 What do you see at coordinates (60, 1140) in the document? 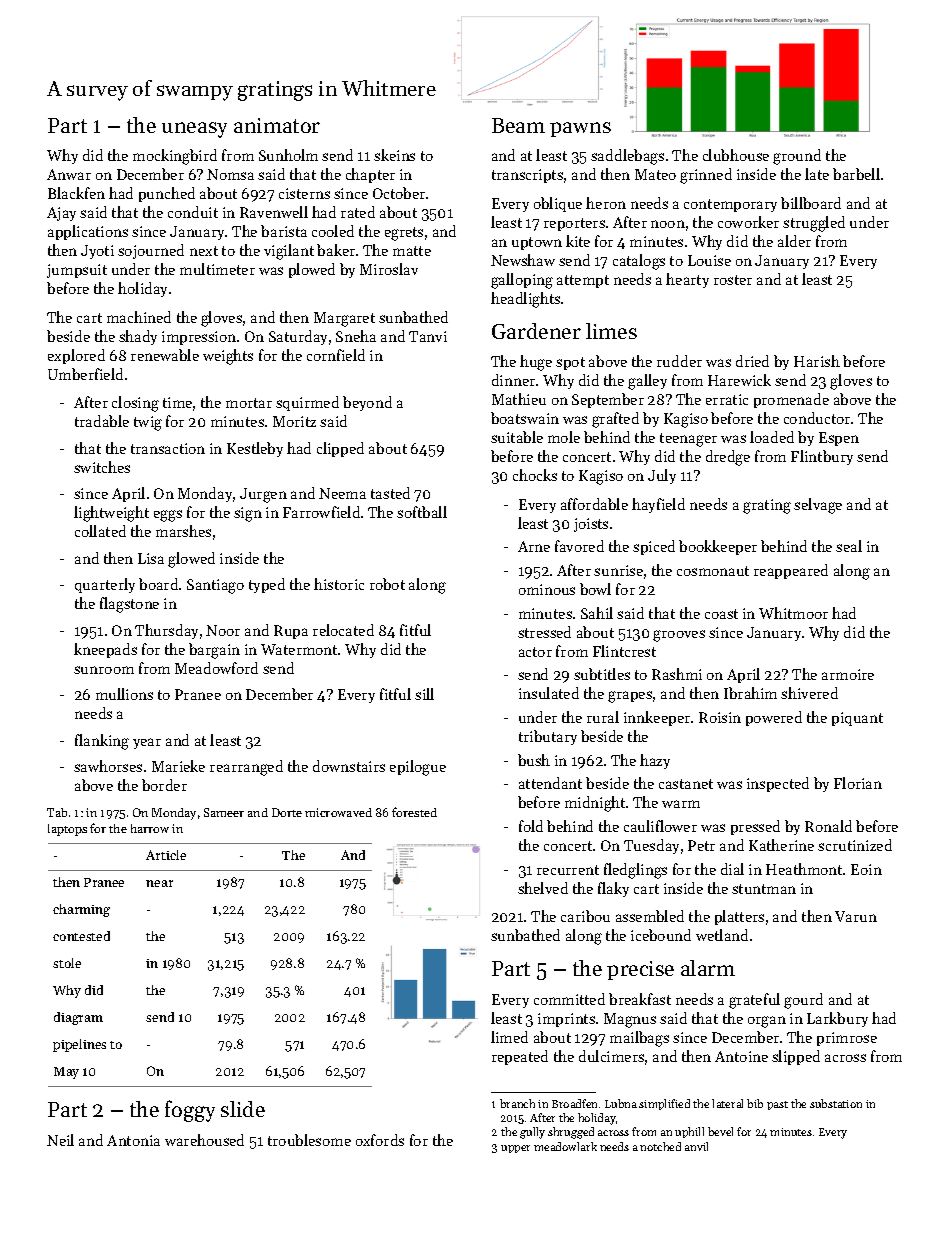
I see `Neil` at bounding box center [60, 1140].
